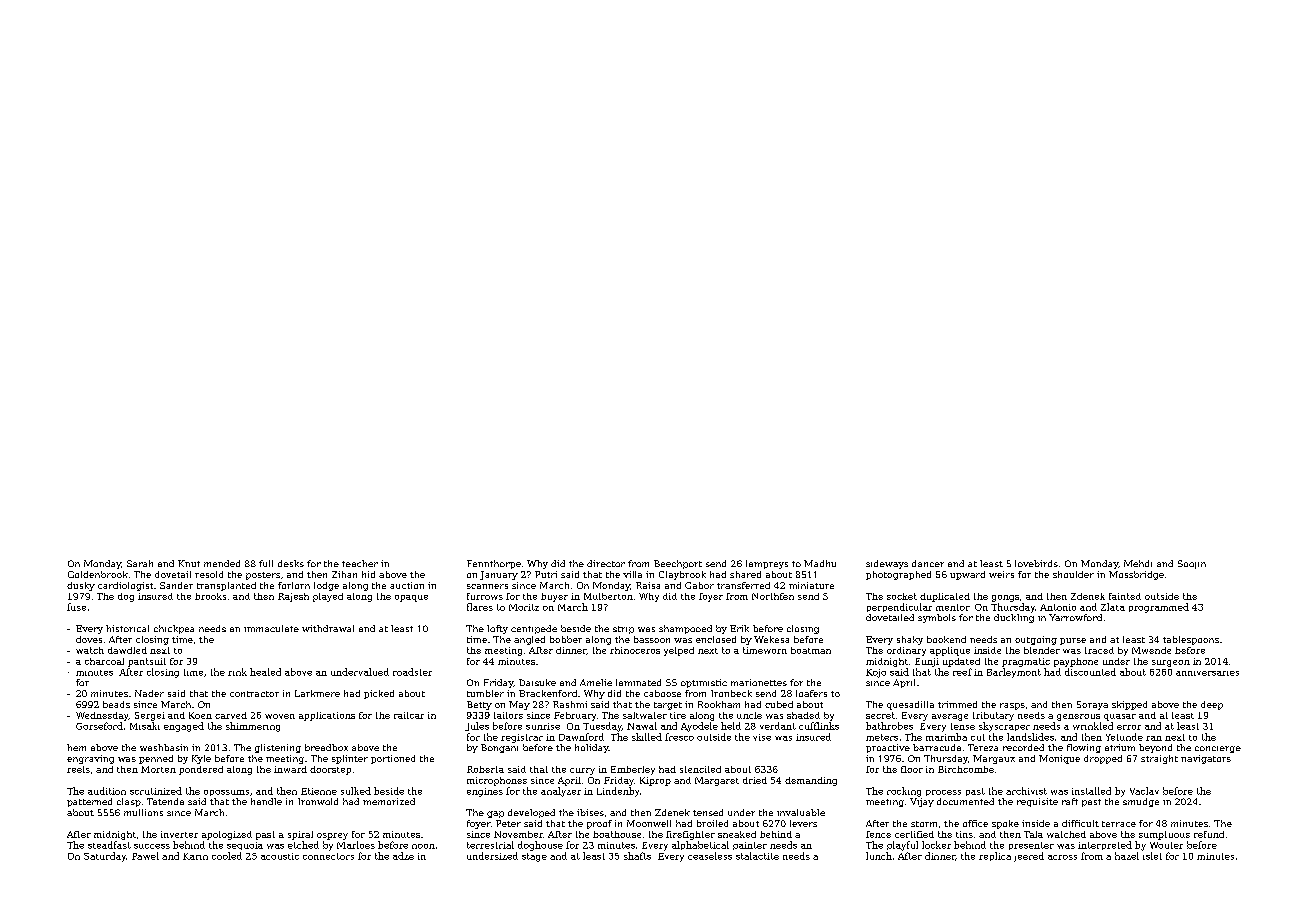 The height and width of the screenshot is (924, 1308). I want to click on spiral, so click(300, 835).
